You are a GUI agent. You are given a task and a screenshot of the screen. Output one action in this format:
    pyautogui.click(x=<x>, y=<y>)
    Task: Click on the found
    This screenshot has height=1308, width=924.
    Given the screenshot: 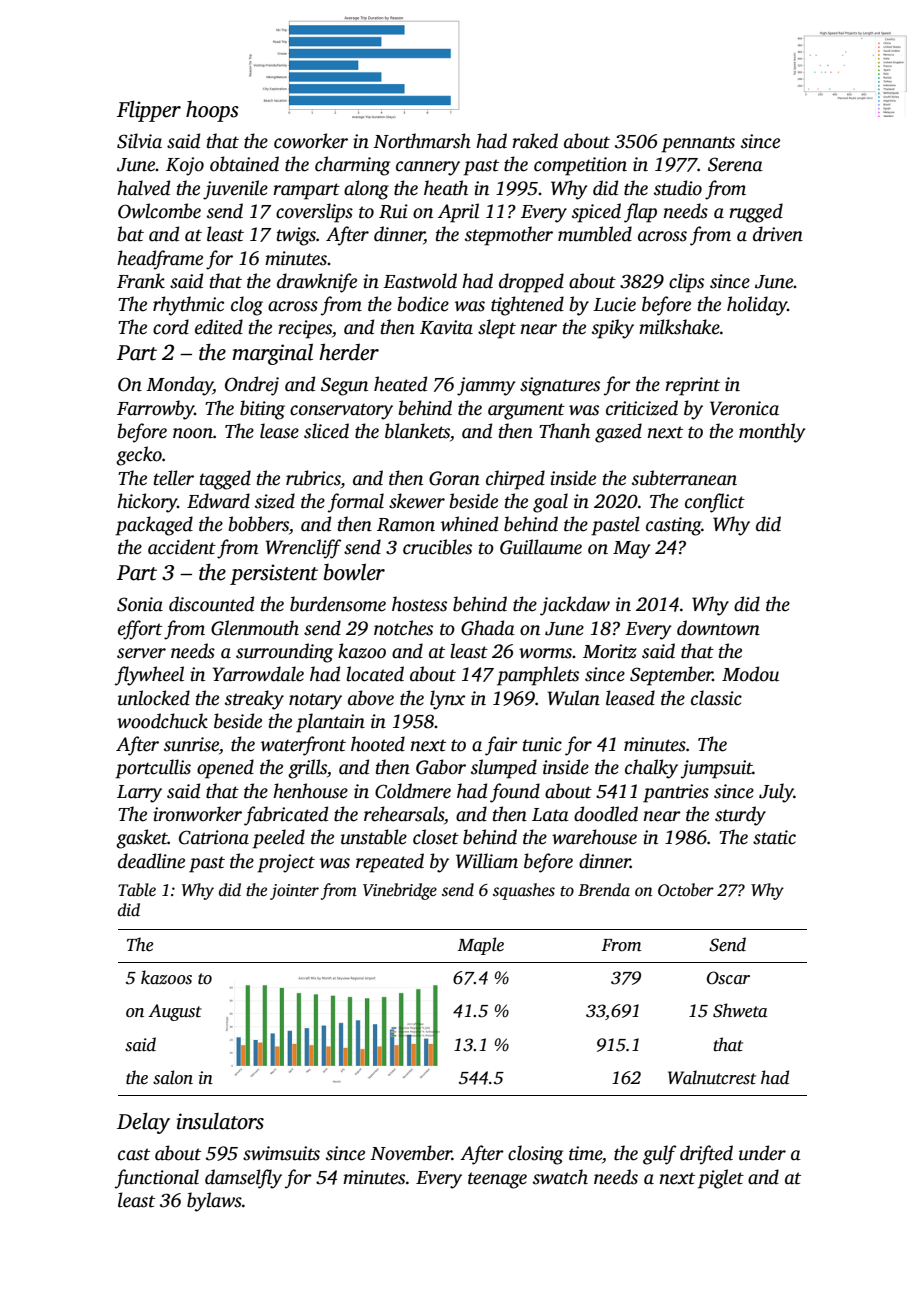 What is the action you would take?
    pyautogui.click(x=515, y=793)
